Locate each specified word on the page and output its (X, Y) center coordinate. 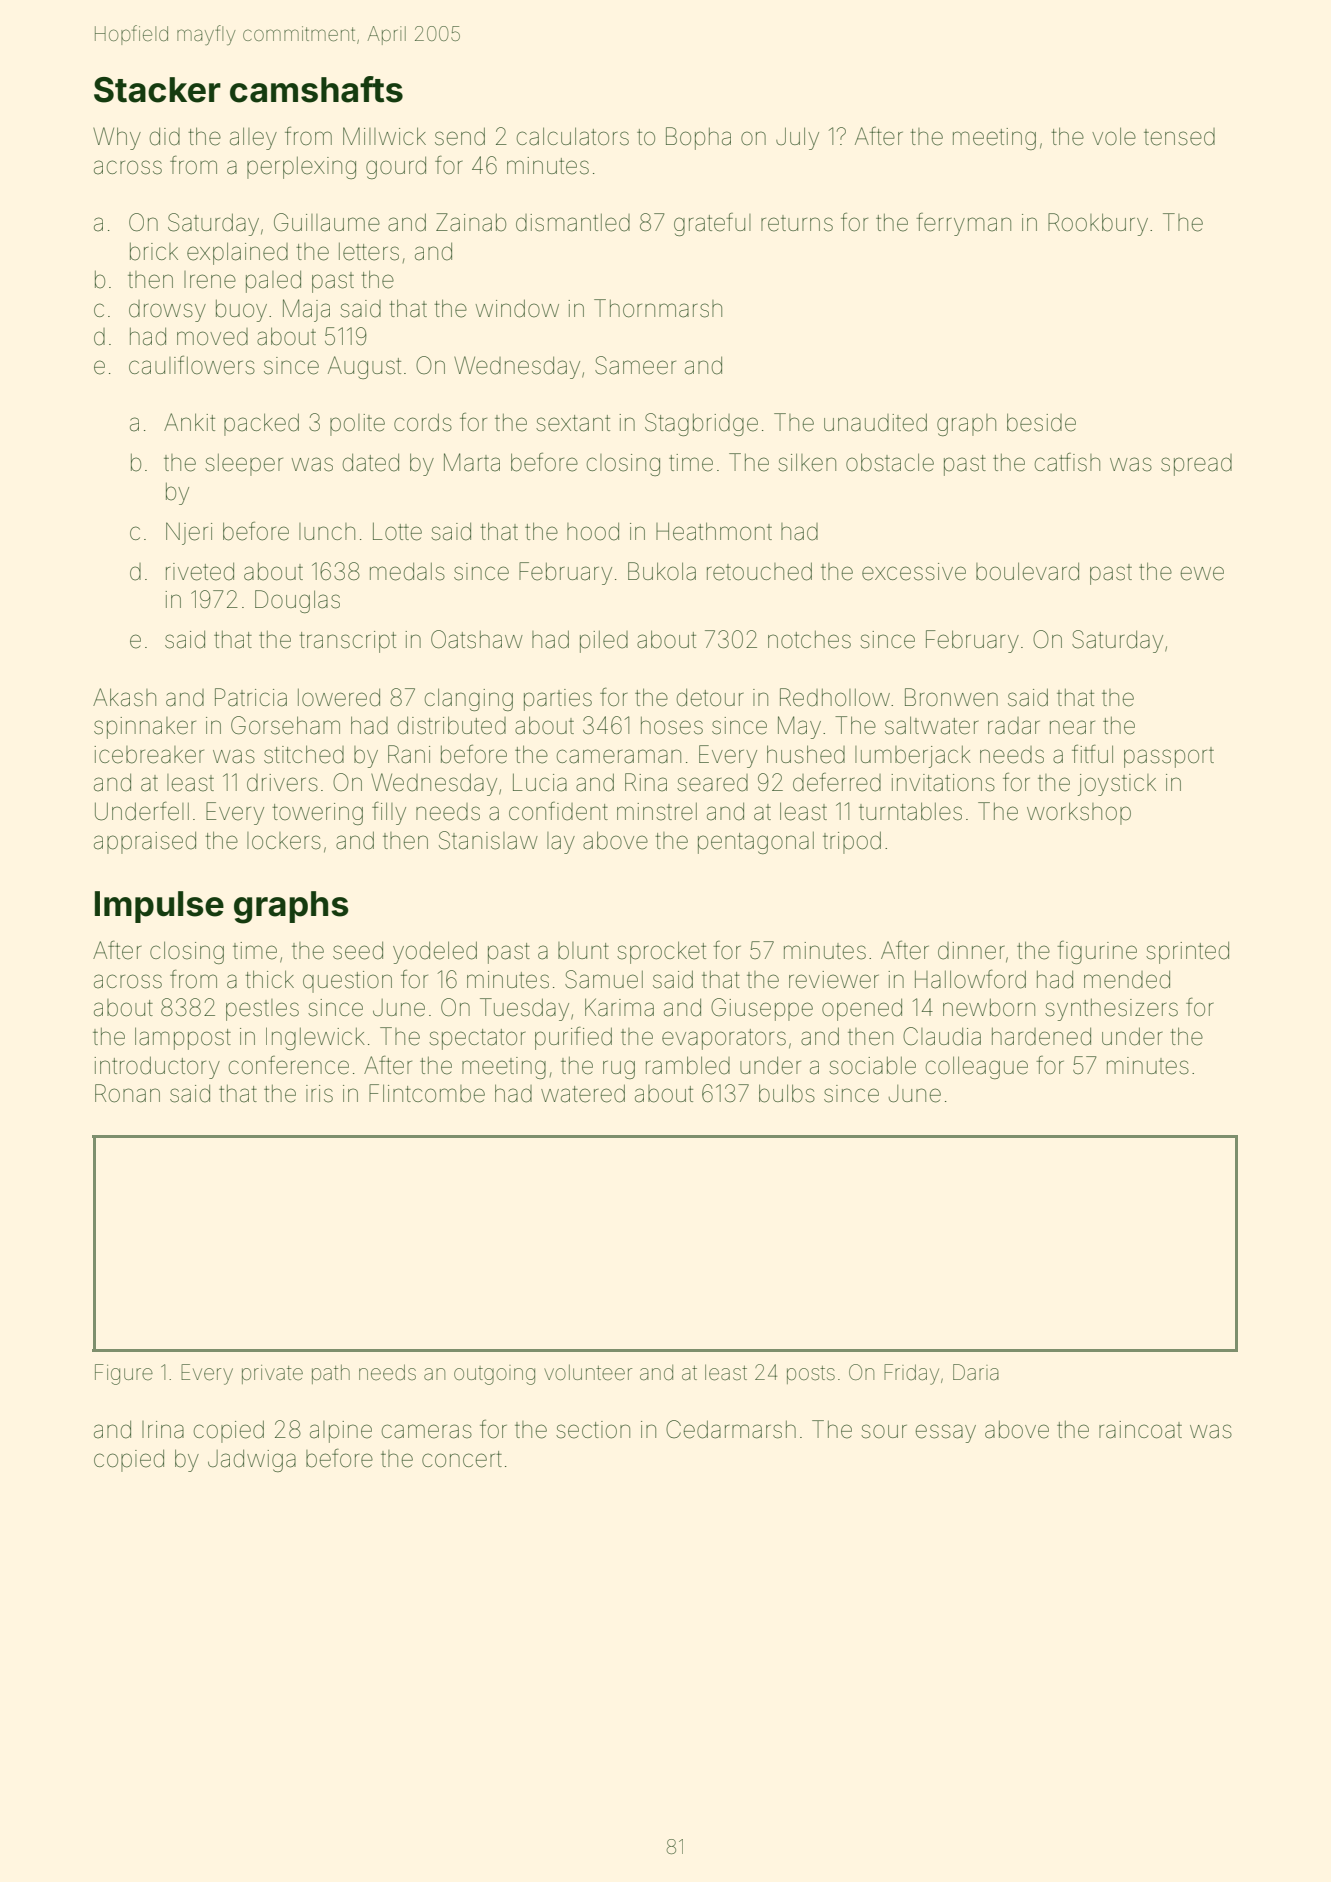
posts (811, 1375)
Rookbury (1098, 224)
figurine (1097, 952)
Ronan (127, 1093)
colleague (977, 1068)
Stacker (157, 90)
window (517, 309)
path (331, 1374)
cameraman (619, 756)
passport (1169, 757)
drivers (282, 783)
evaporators (724, 1039)
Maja (306, 310)
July (797, 139)
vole (1114, 137)
